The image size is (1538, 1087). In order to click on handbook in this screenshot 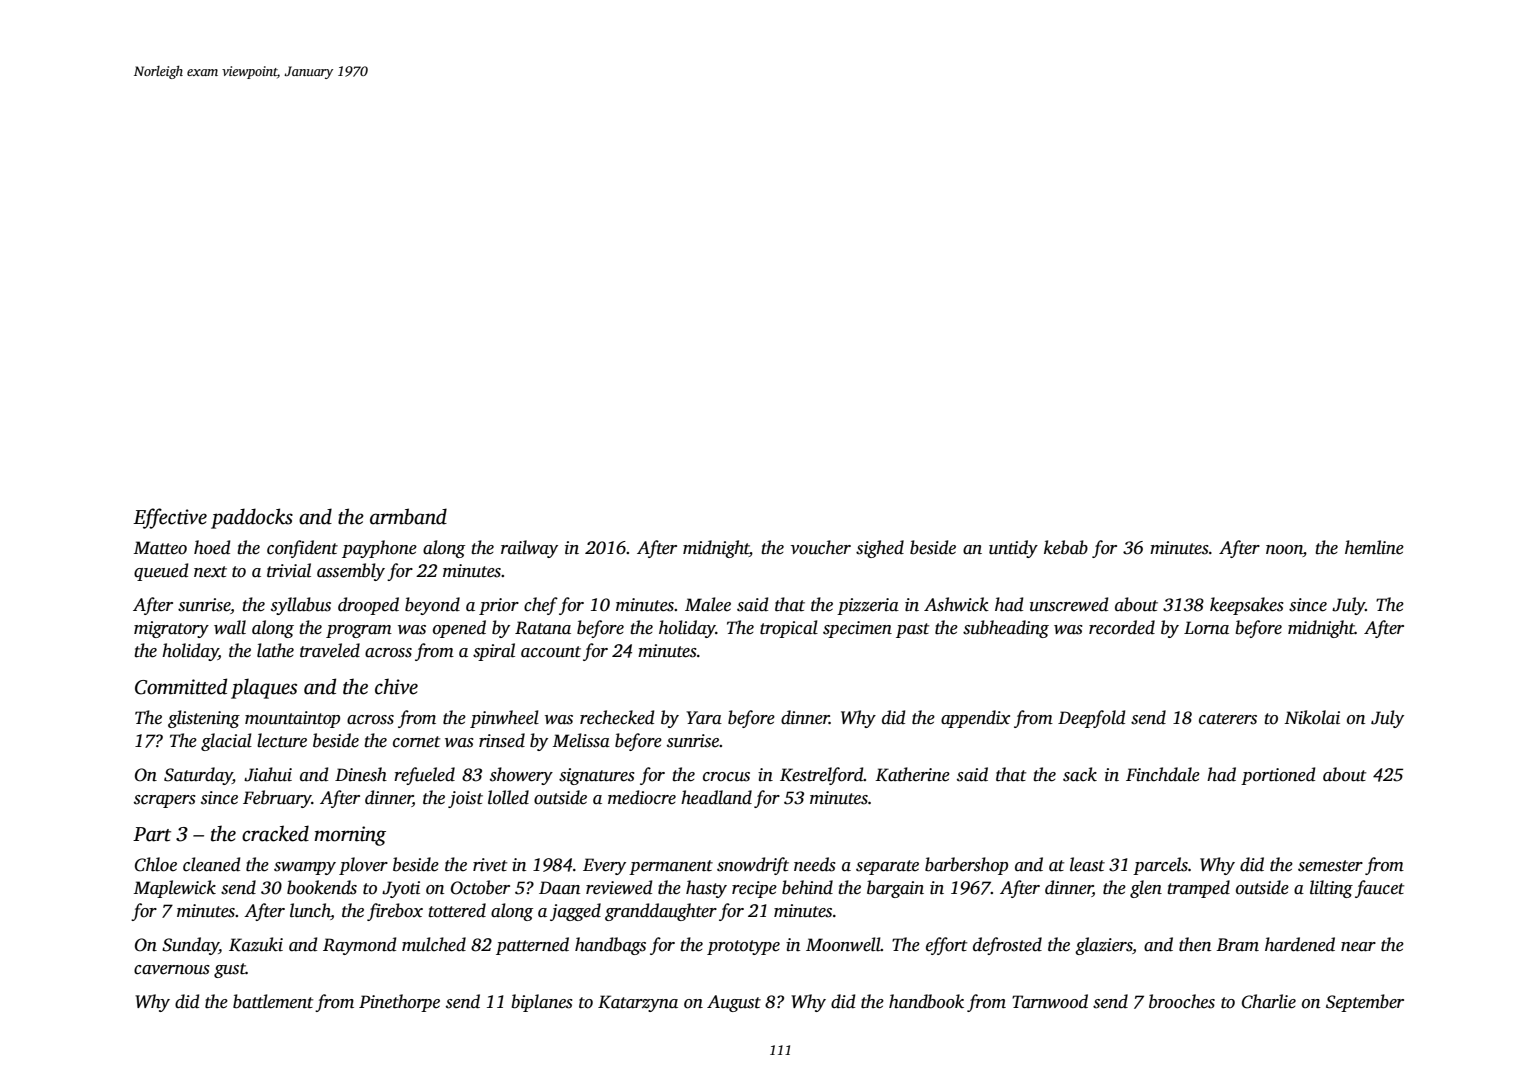, I will do `click(926, 1001)`.
